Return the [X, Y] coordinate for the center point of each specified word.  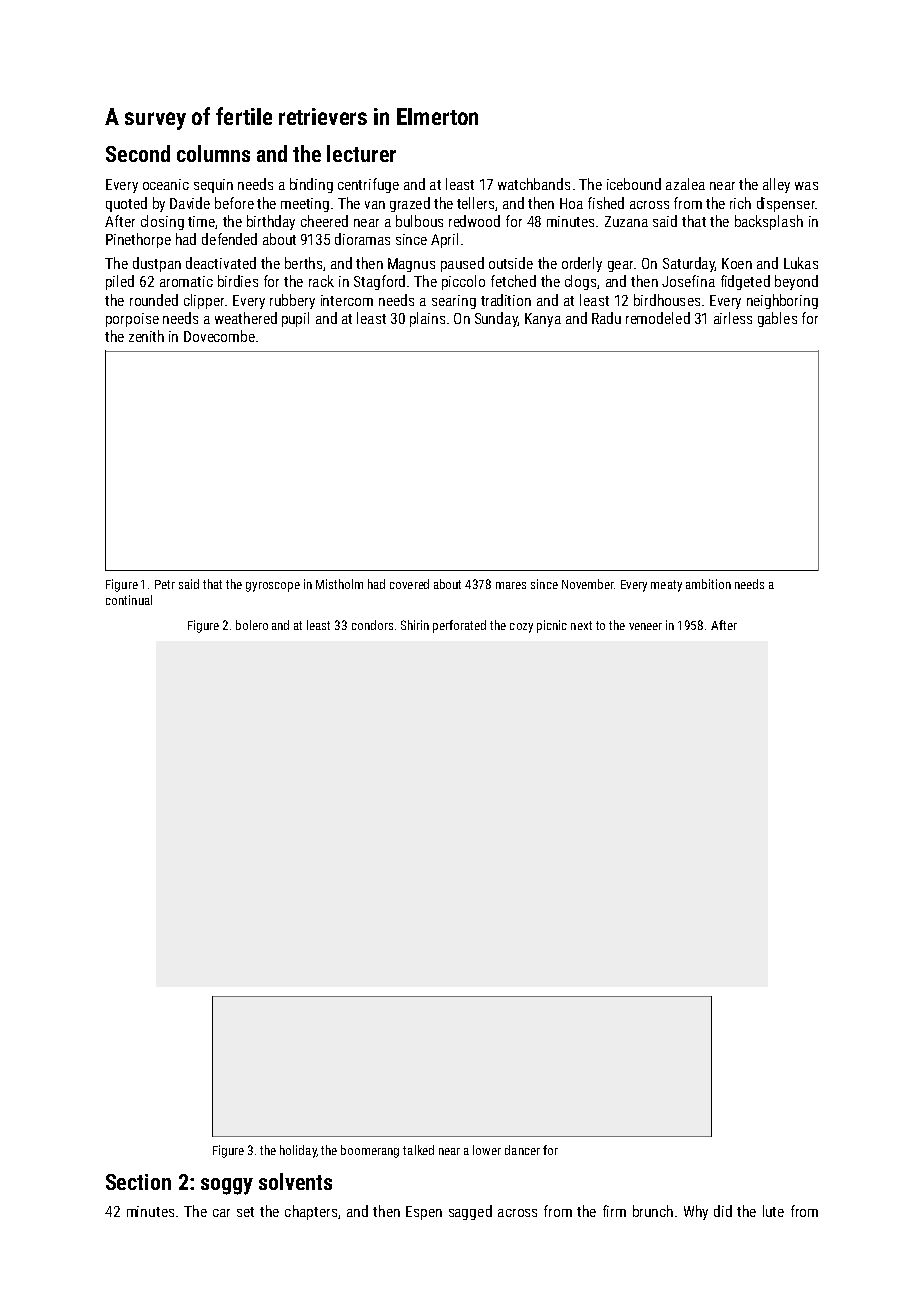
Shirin [415, 625]
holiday [298, 1151]
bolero [252, 625]
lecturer [361, 153]
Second [138, 153]
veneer [645, 626]
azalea [685, 184]
